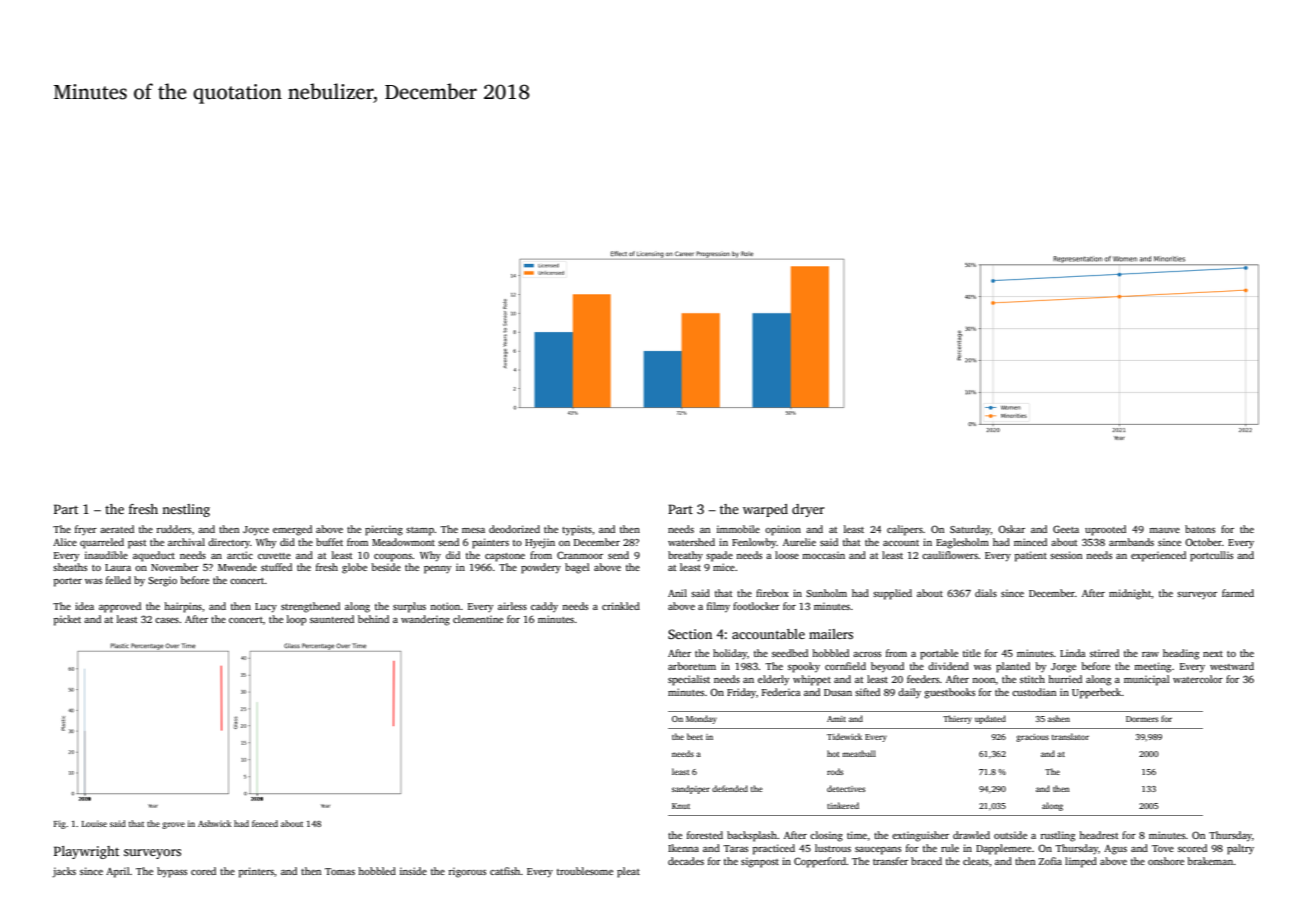  Describe the element at coordinates (1115, 850) in the document. I see `Agus` at that location.
